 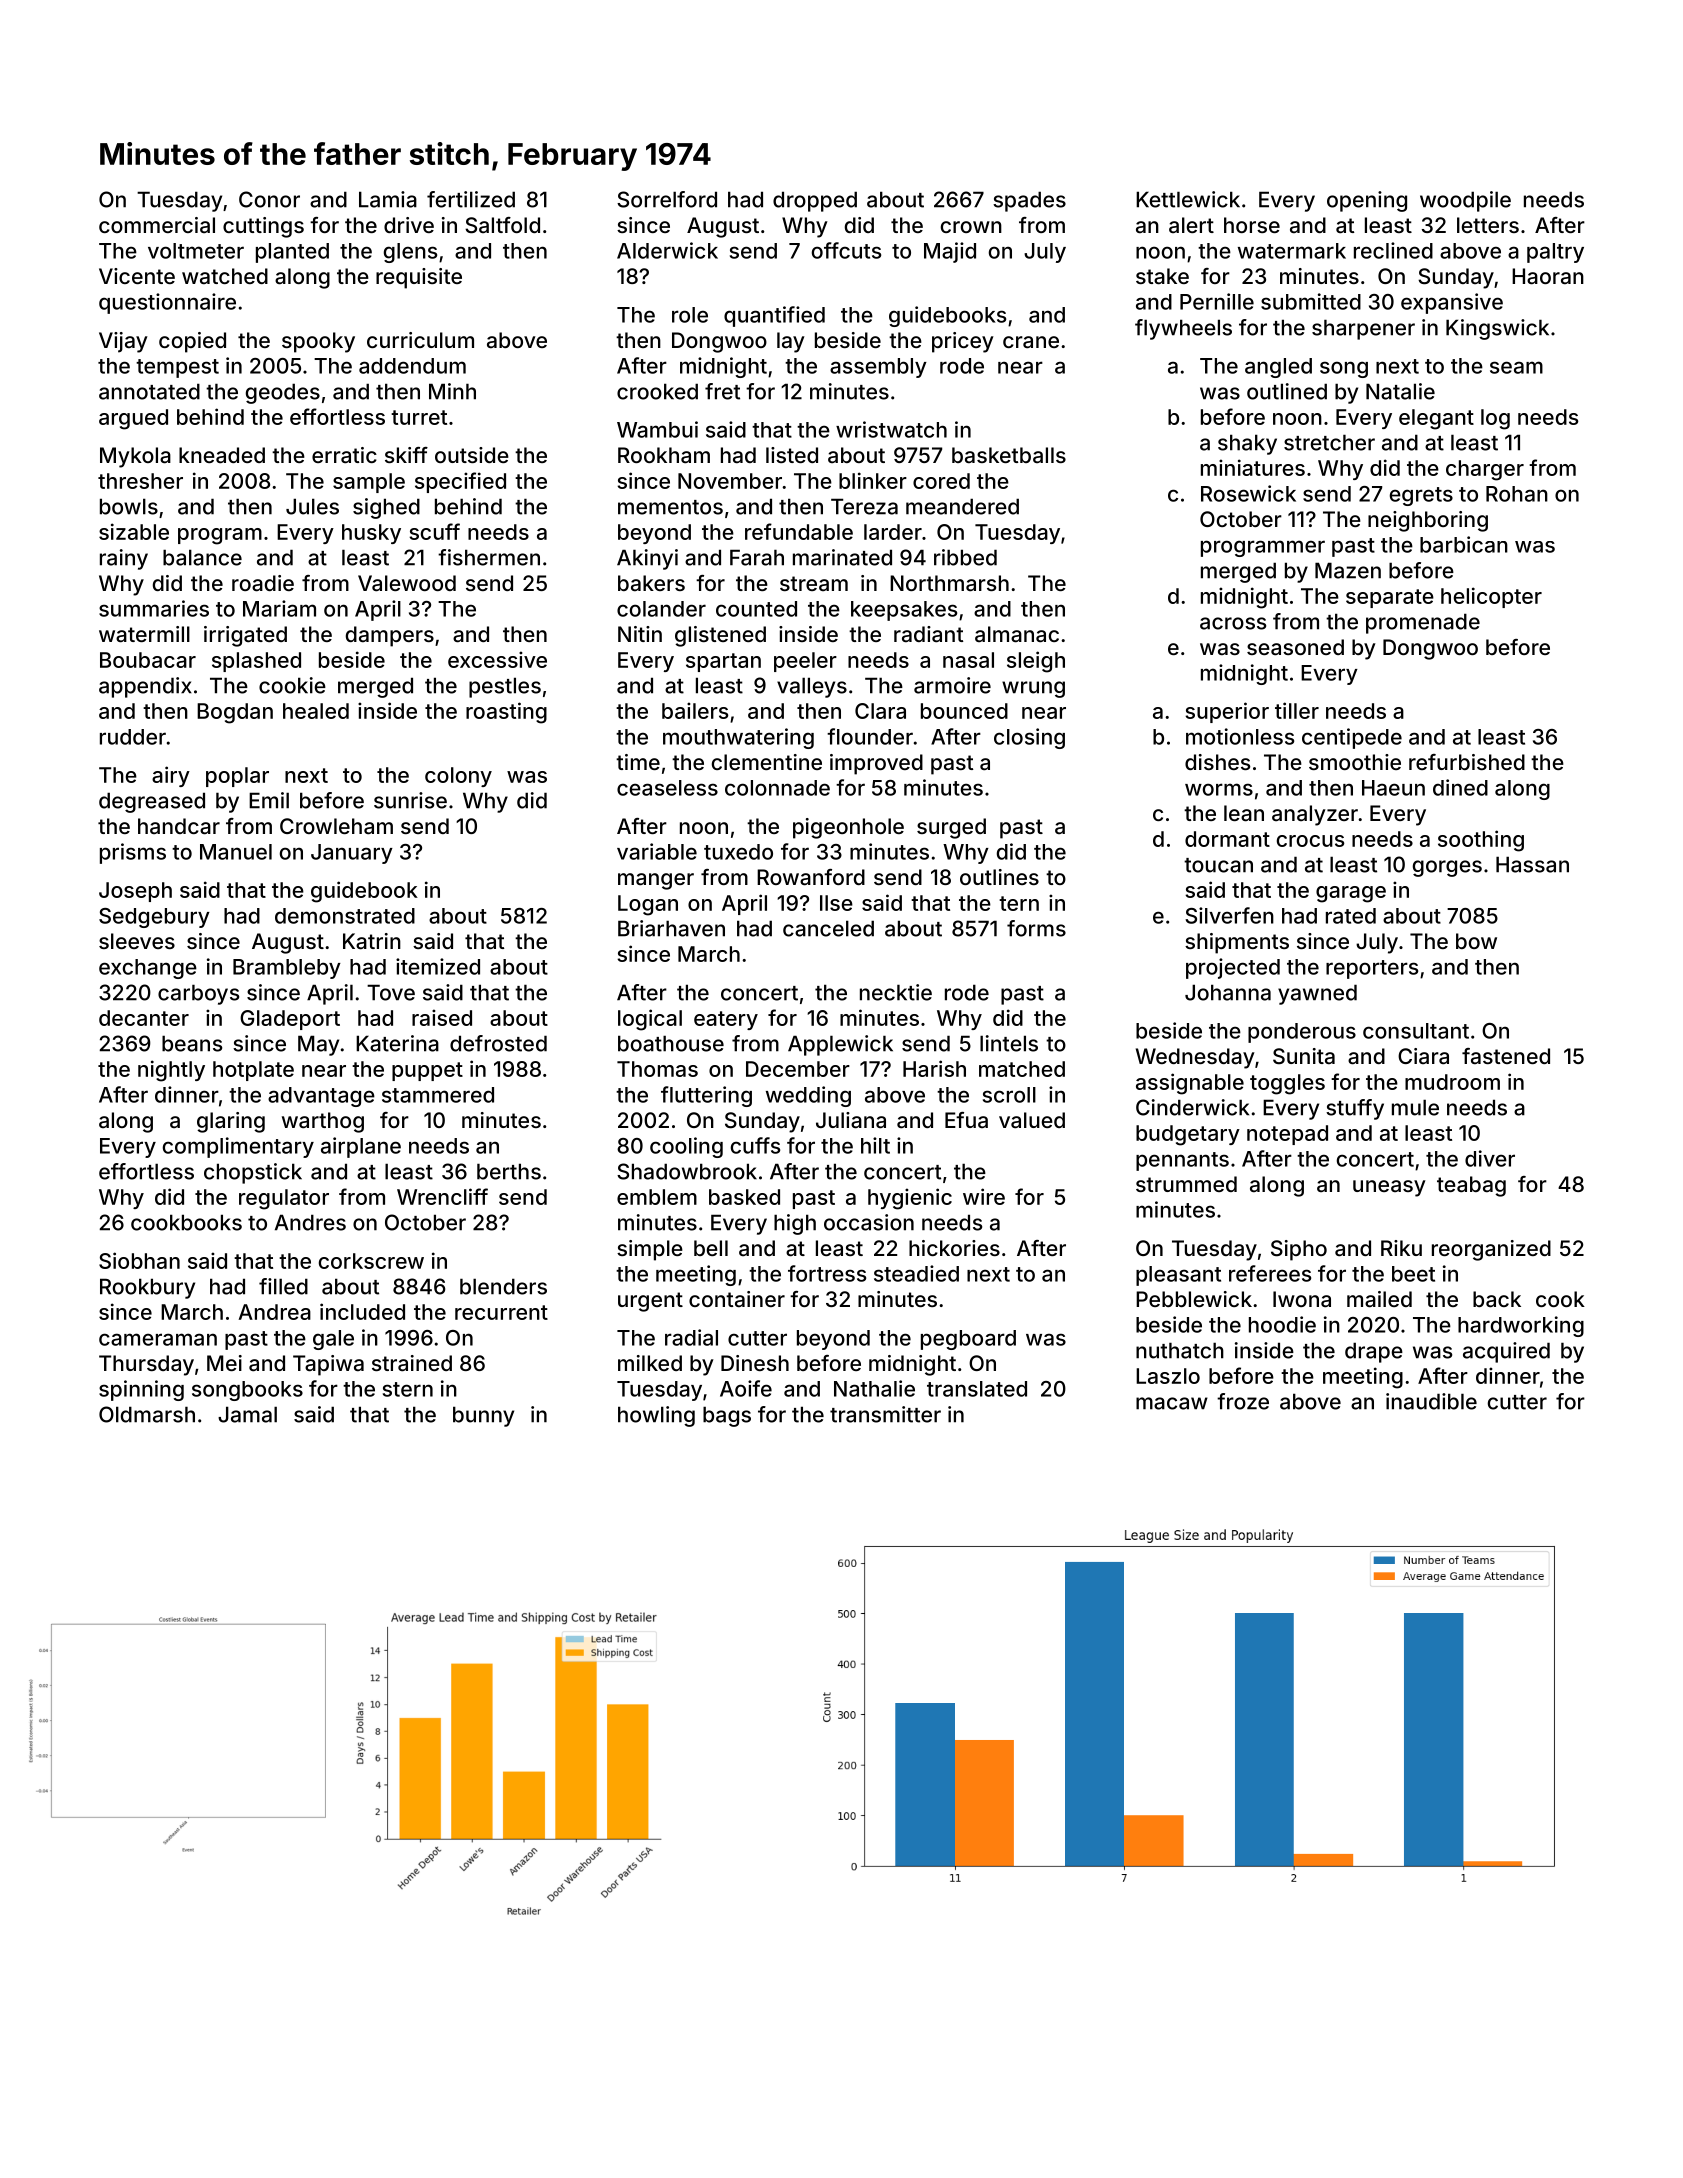 I want to click on Northmarsh, so click(x=949, y=583).
